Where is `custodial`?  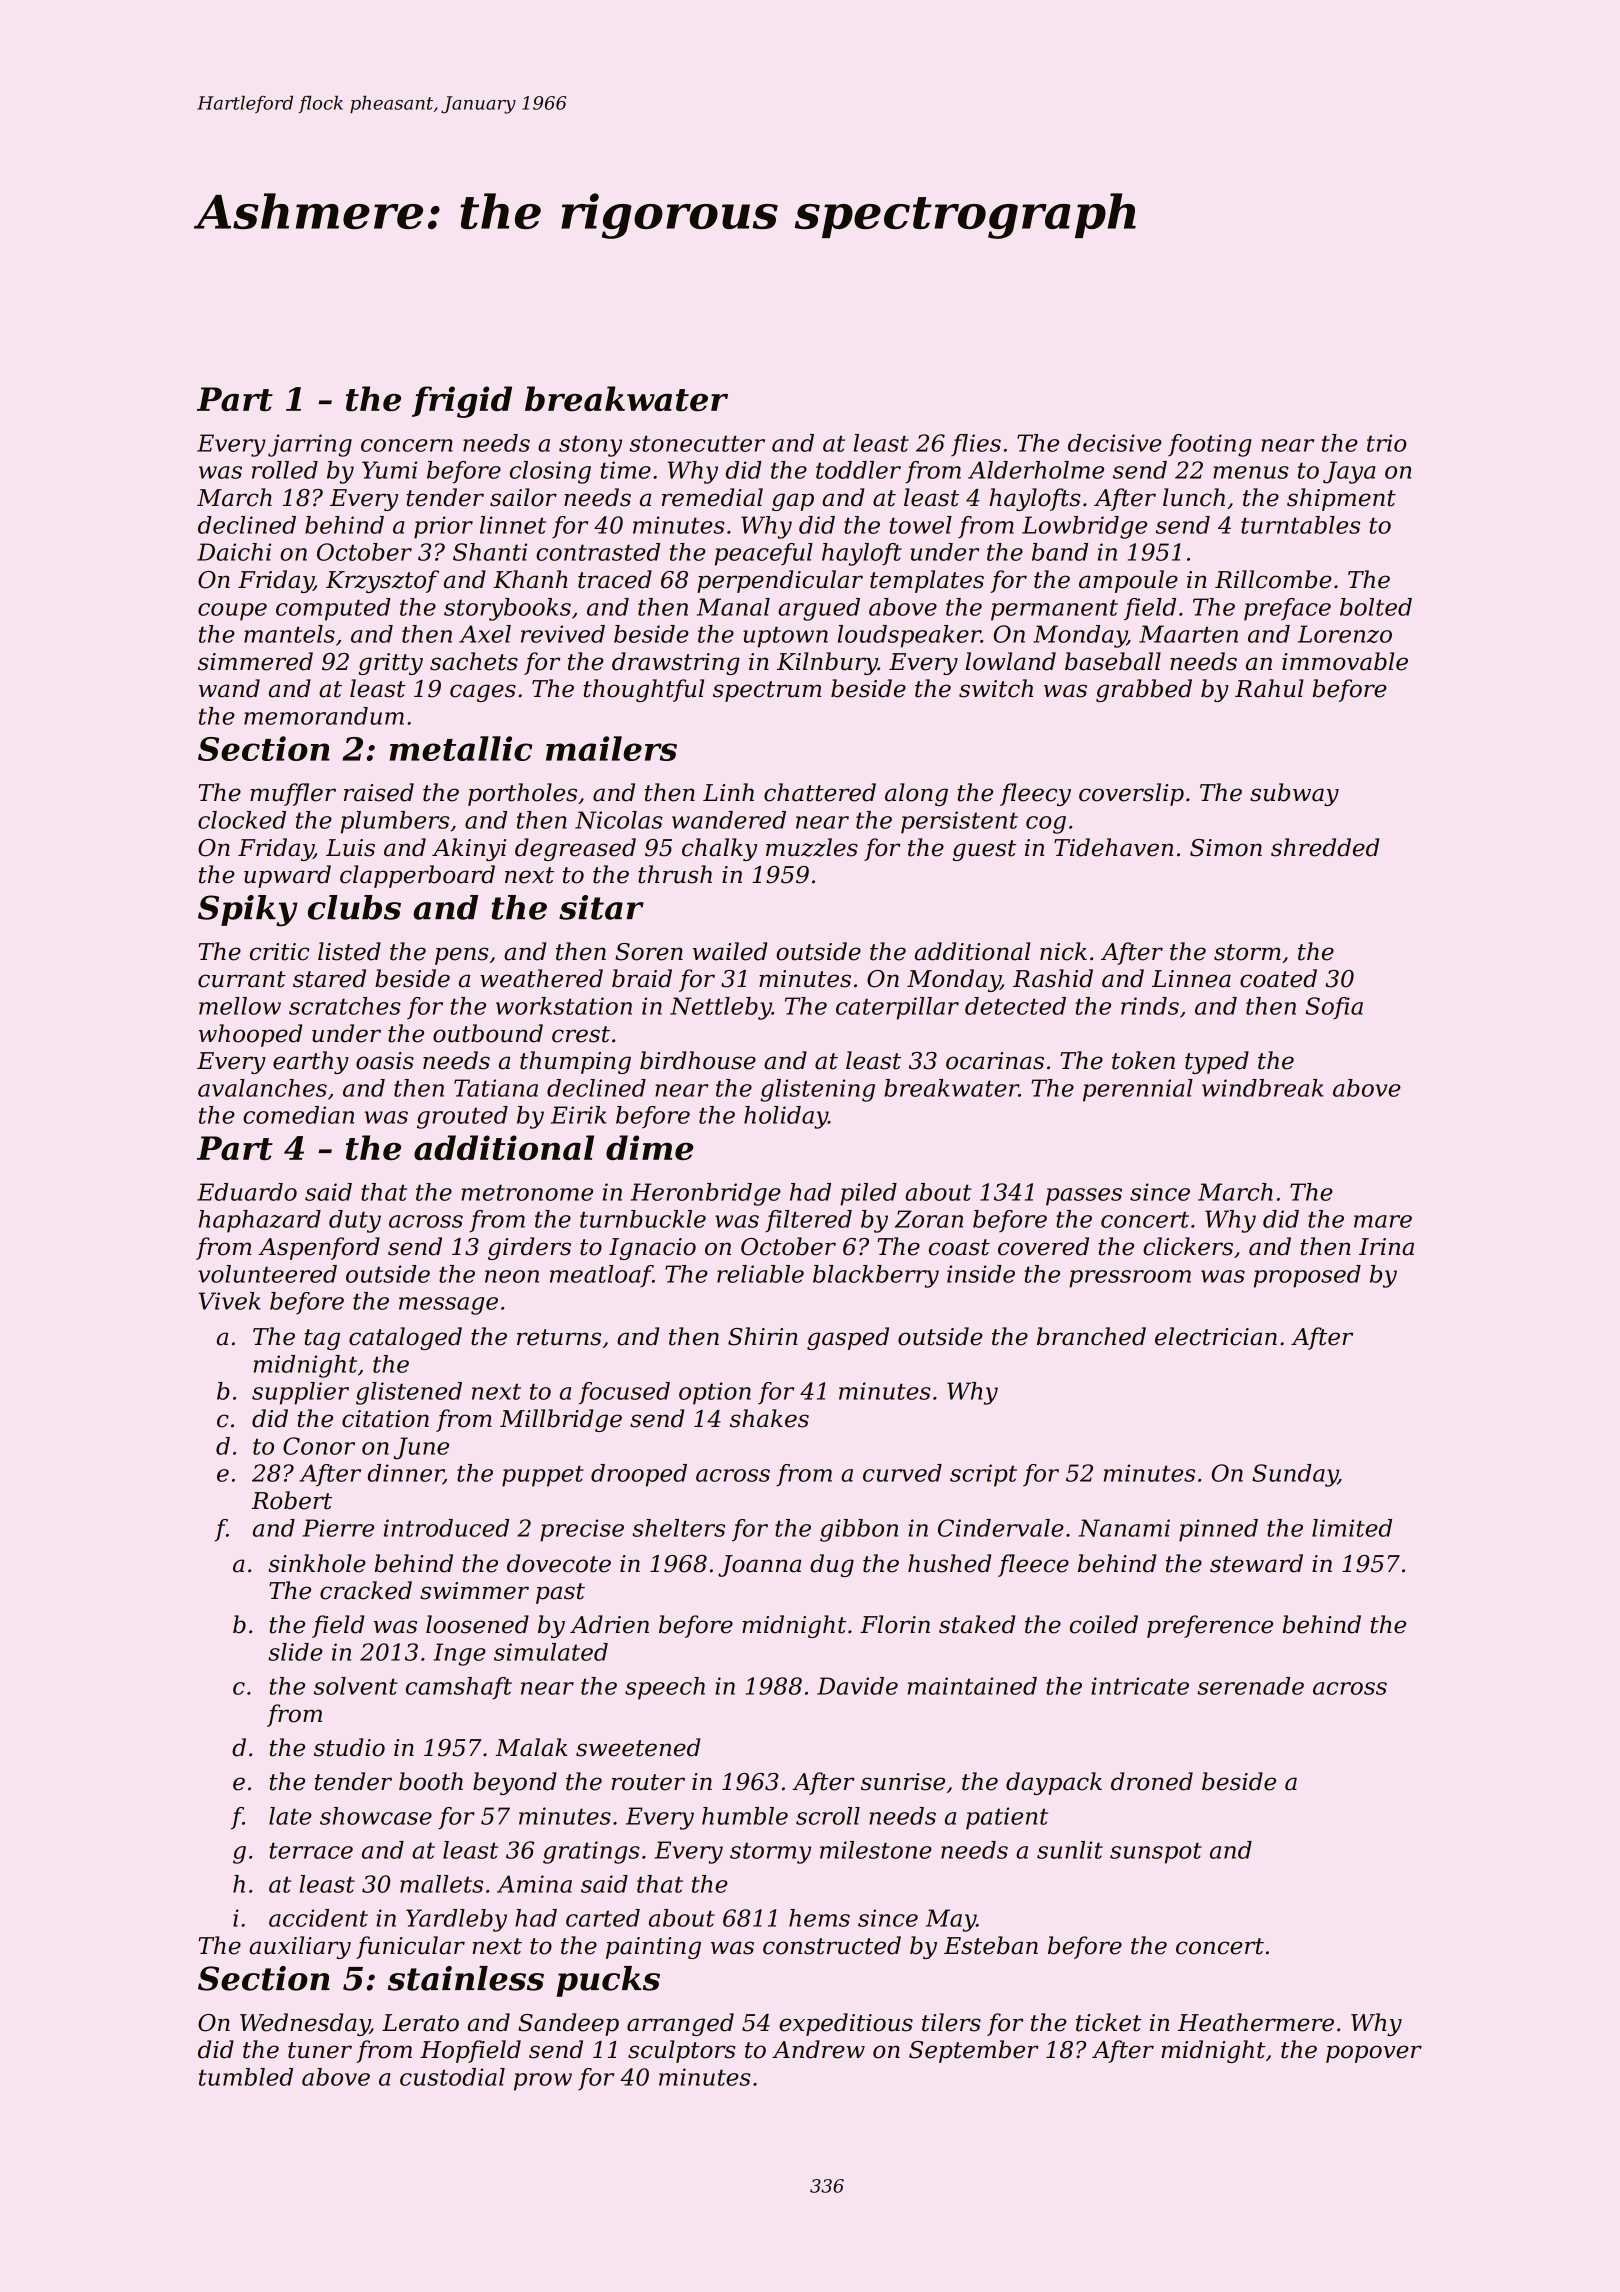 custodial is located at coordinates (452, 2077).
